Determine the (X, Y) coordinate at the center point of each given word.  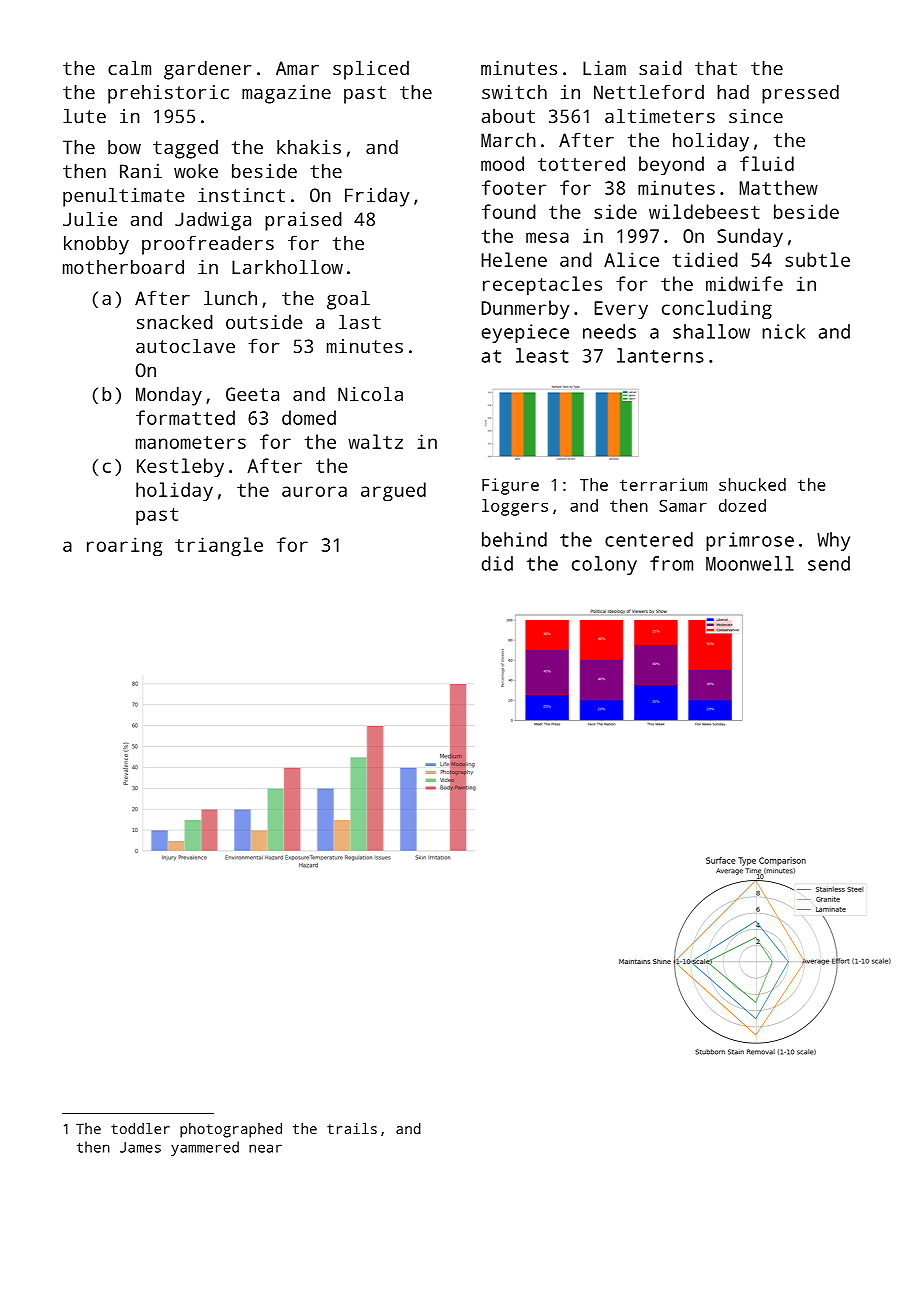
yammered (205, 1148)
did (497, 563)
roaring (124, 546)
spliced (371, 70)
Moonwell (750, 563)
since (756, 116)
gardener (208, 70)
